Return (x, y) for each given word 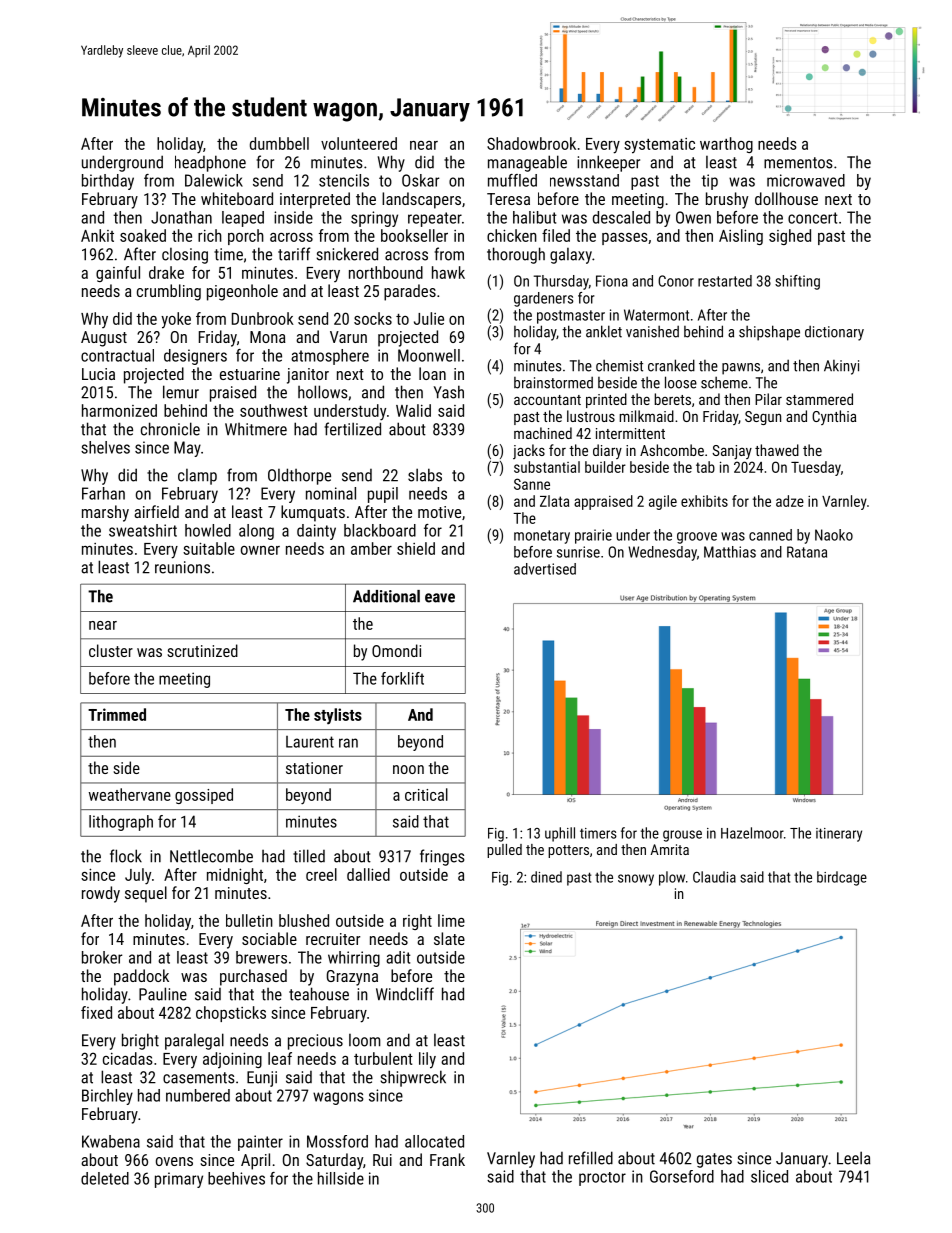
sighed (790, 237)
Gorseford (682, 1176)
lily (427, 1060)
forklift (402, 678)
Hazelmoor (752, 833)
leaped (243, 219)
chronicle (170, 429)
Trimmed (117, 714)
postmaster (571, 317)
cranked (671, 365)
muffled (512, 180)
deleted (105, 1178)
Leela (853, 1158)
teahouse (319, 994)
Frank (447, 1159)
